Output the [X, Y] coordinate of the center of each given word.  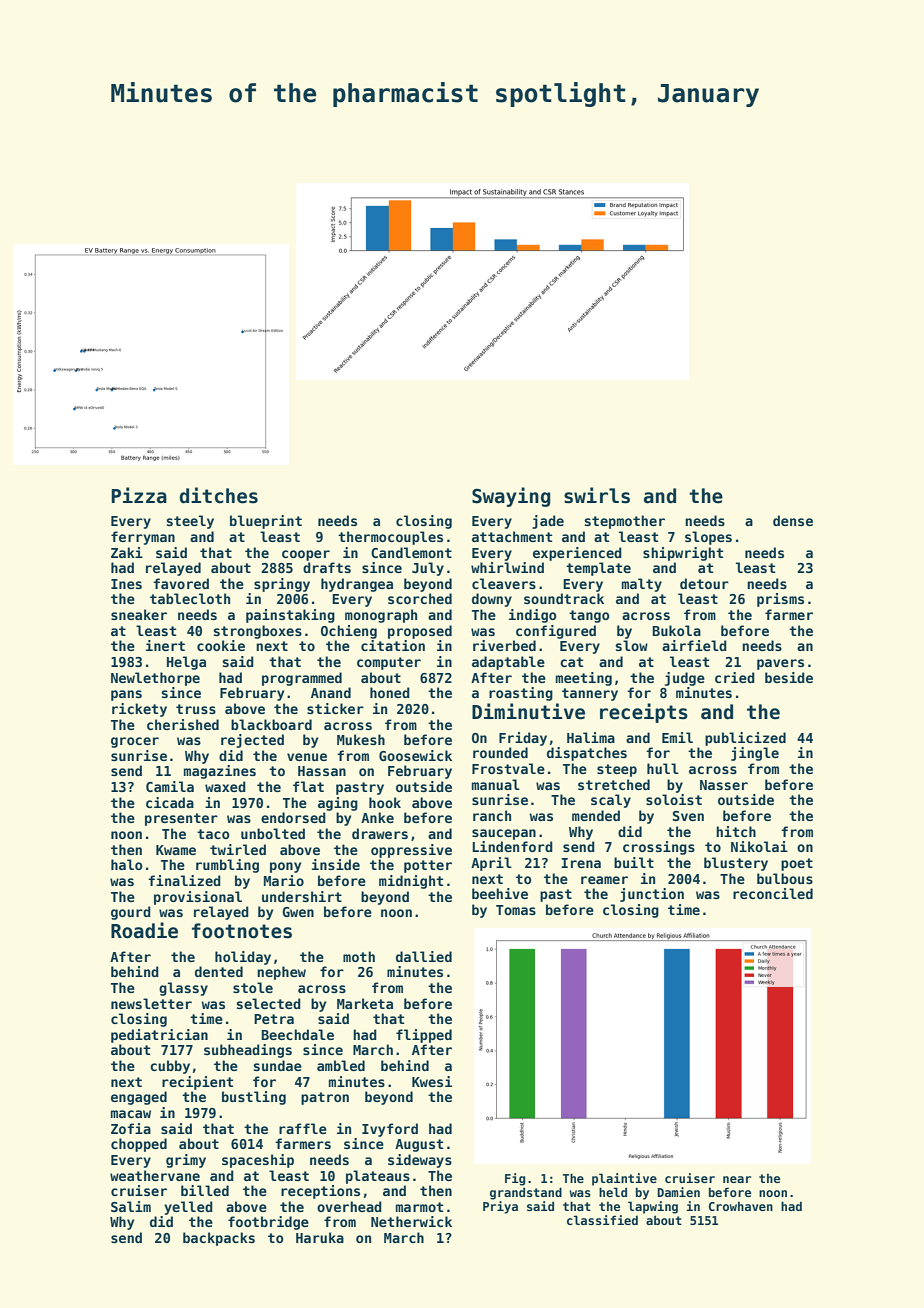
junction [652, 895]
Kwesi [432, 1081]
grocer [135, 742]
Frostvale [508, 768]
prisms [780, 600]
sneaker [139, 614]
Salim [131, 1206]
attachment [512, 536]
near [737, 1179]
